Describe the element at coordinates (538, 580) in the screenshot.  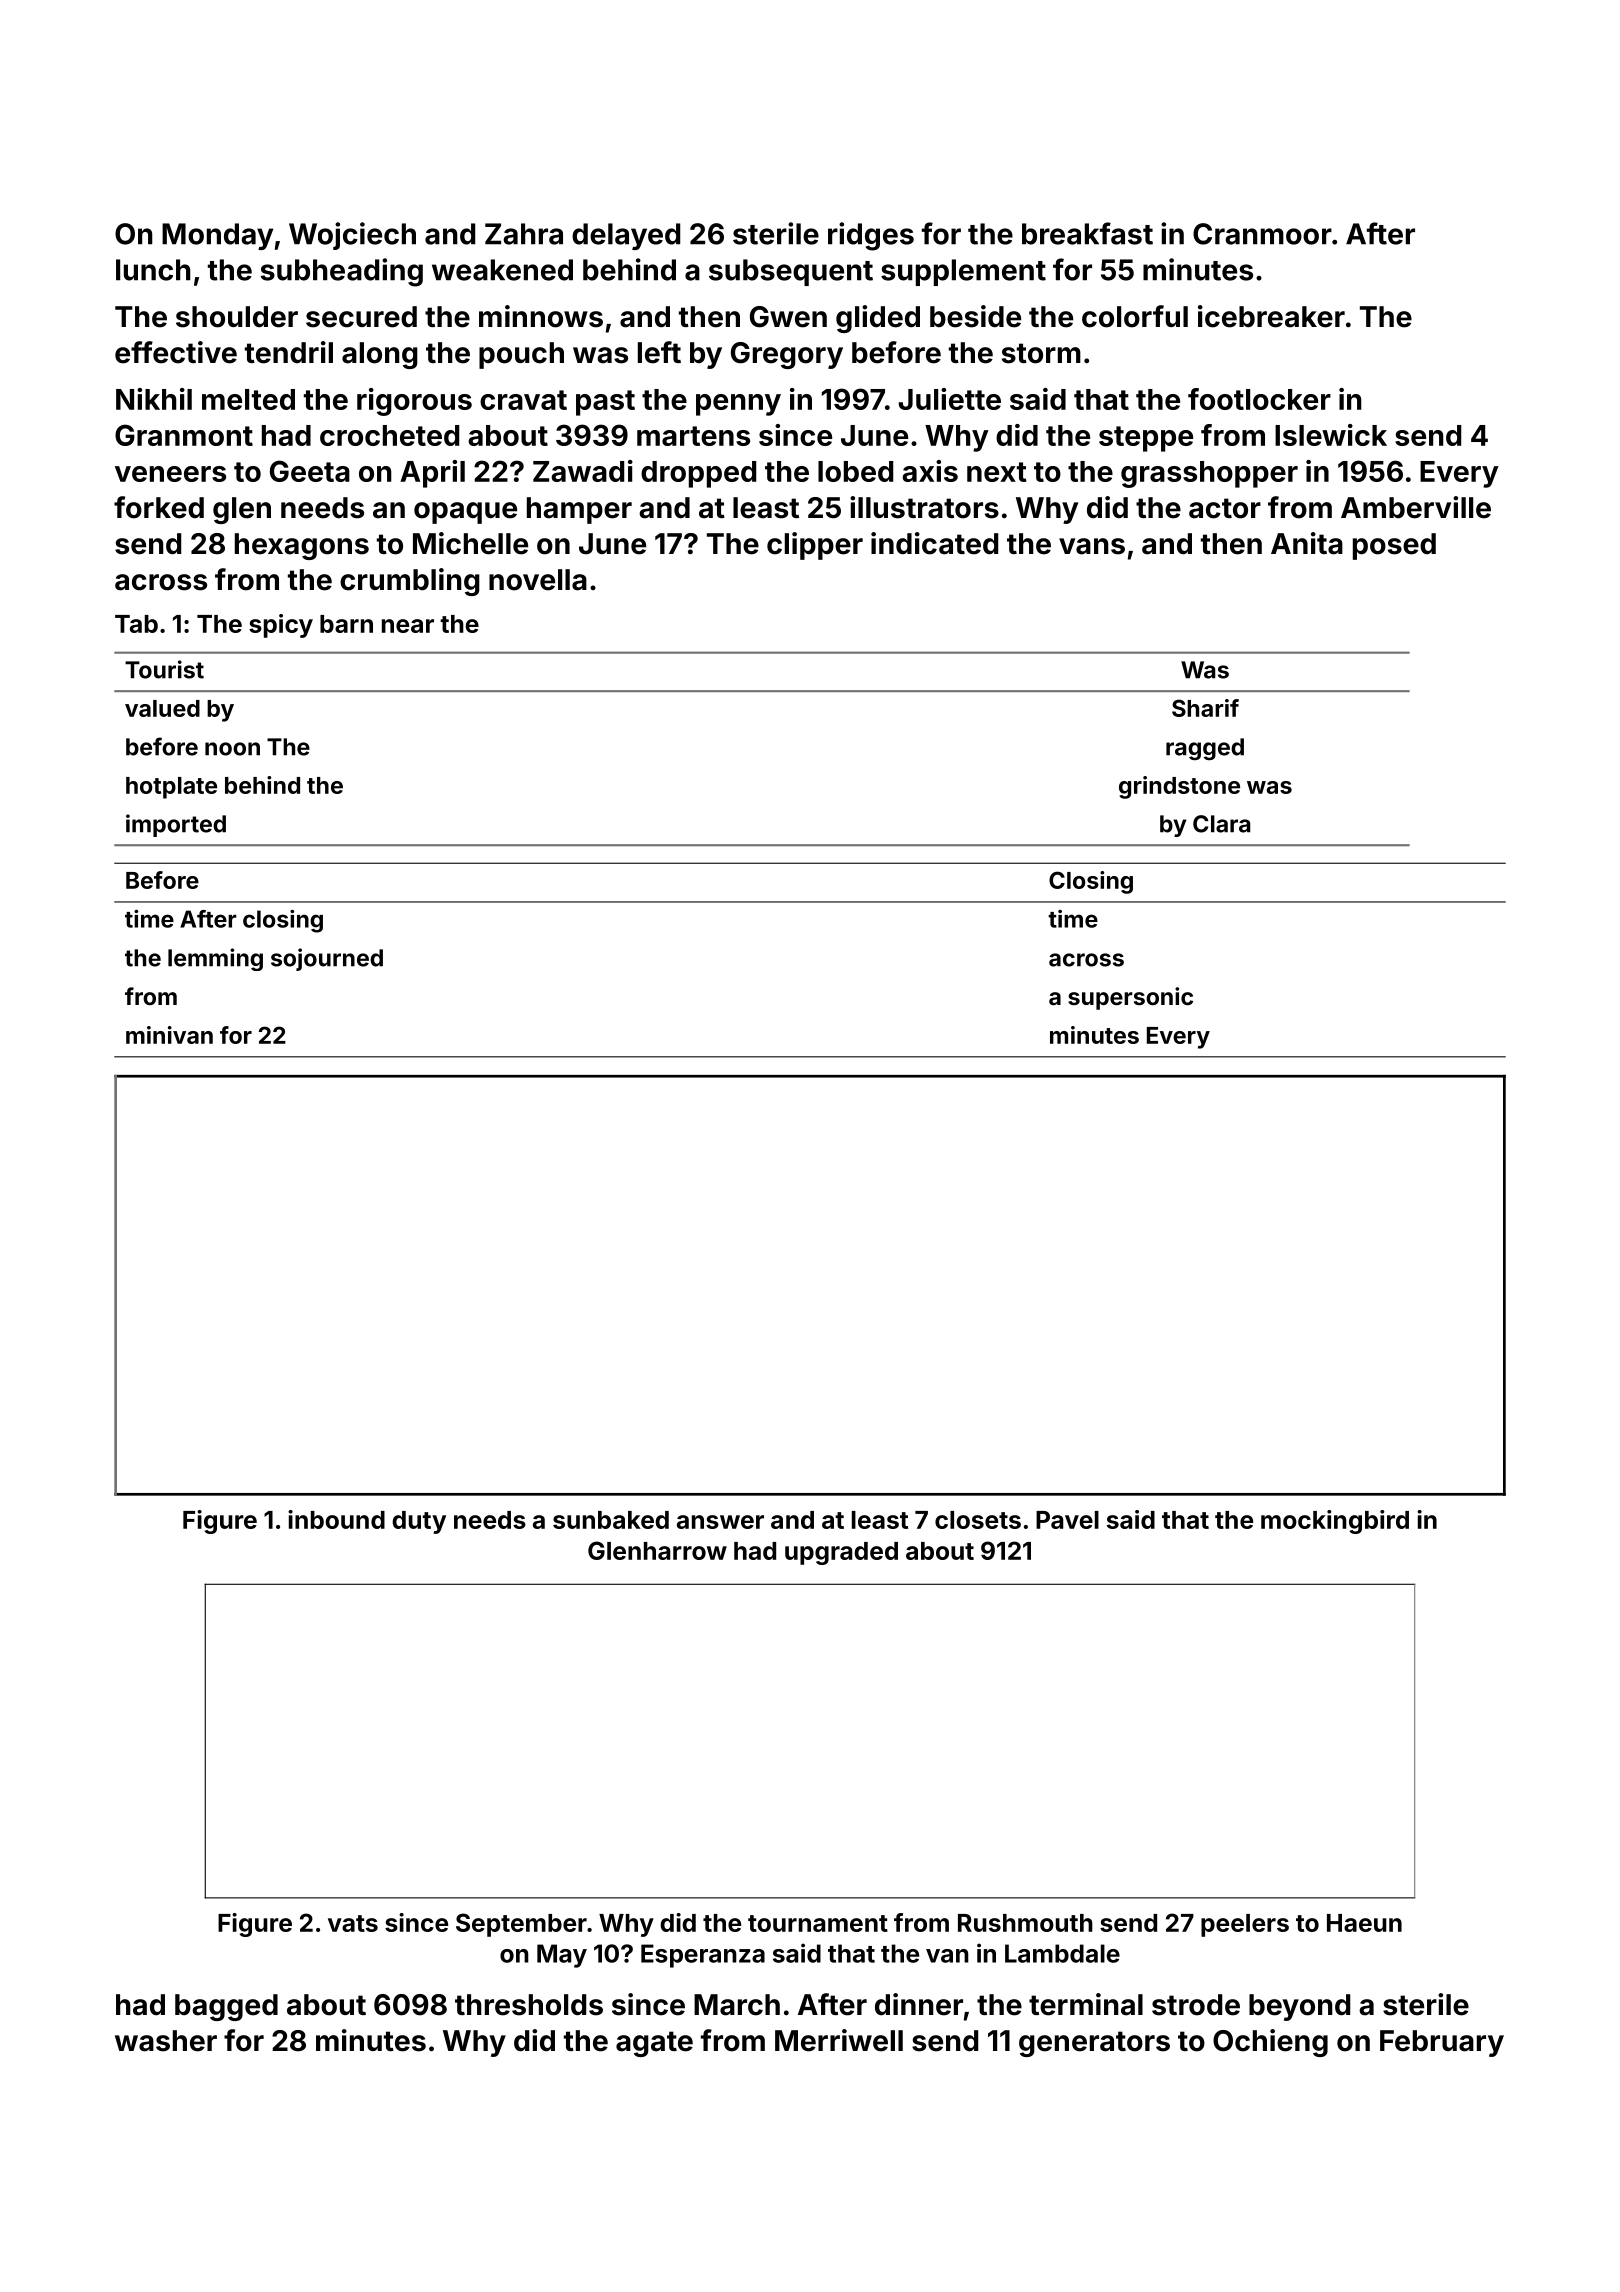
I see `novella` at that location.
